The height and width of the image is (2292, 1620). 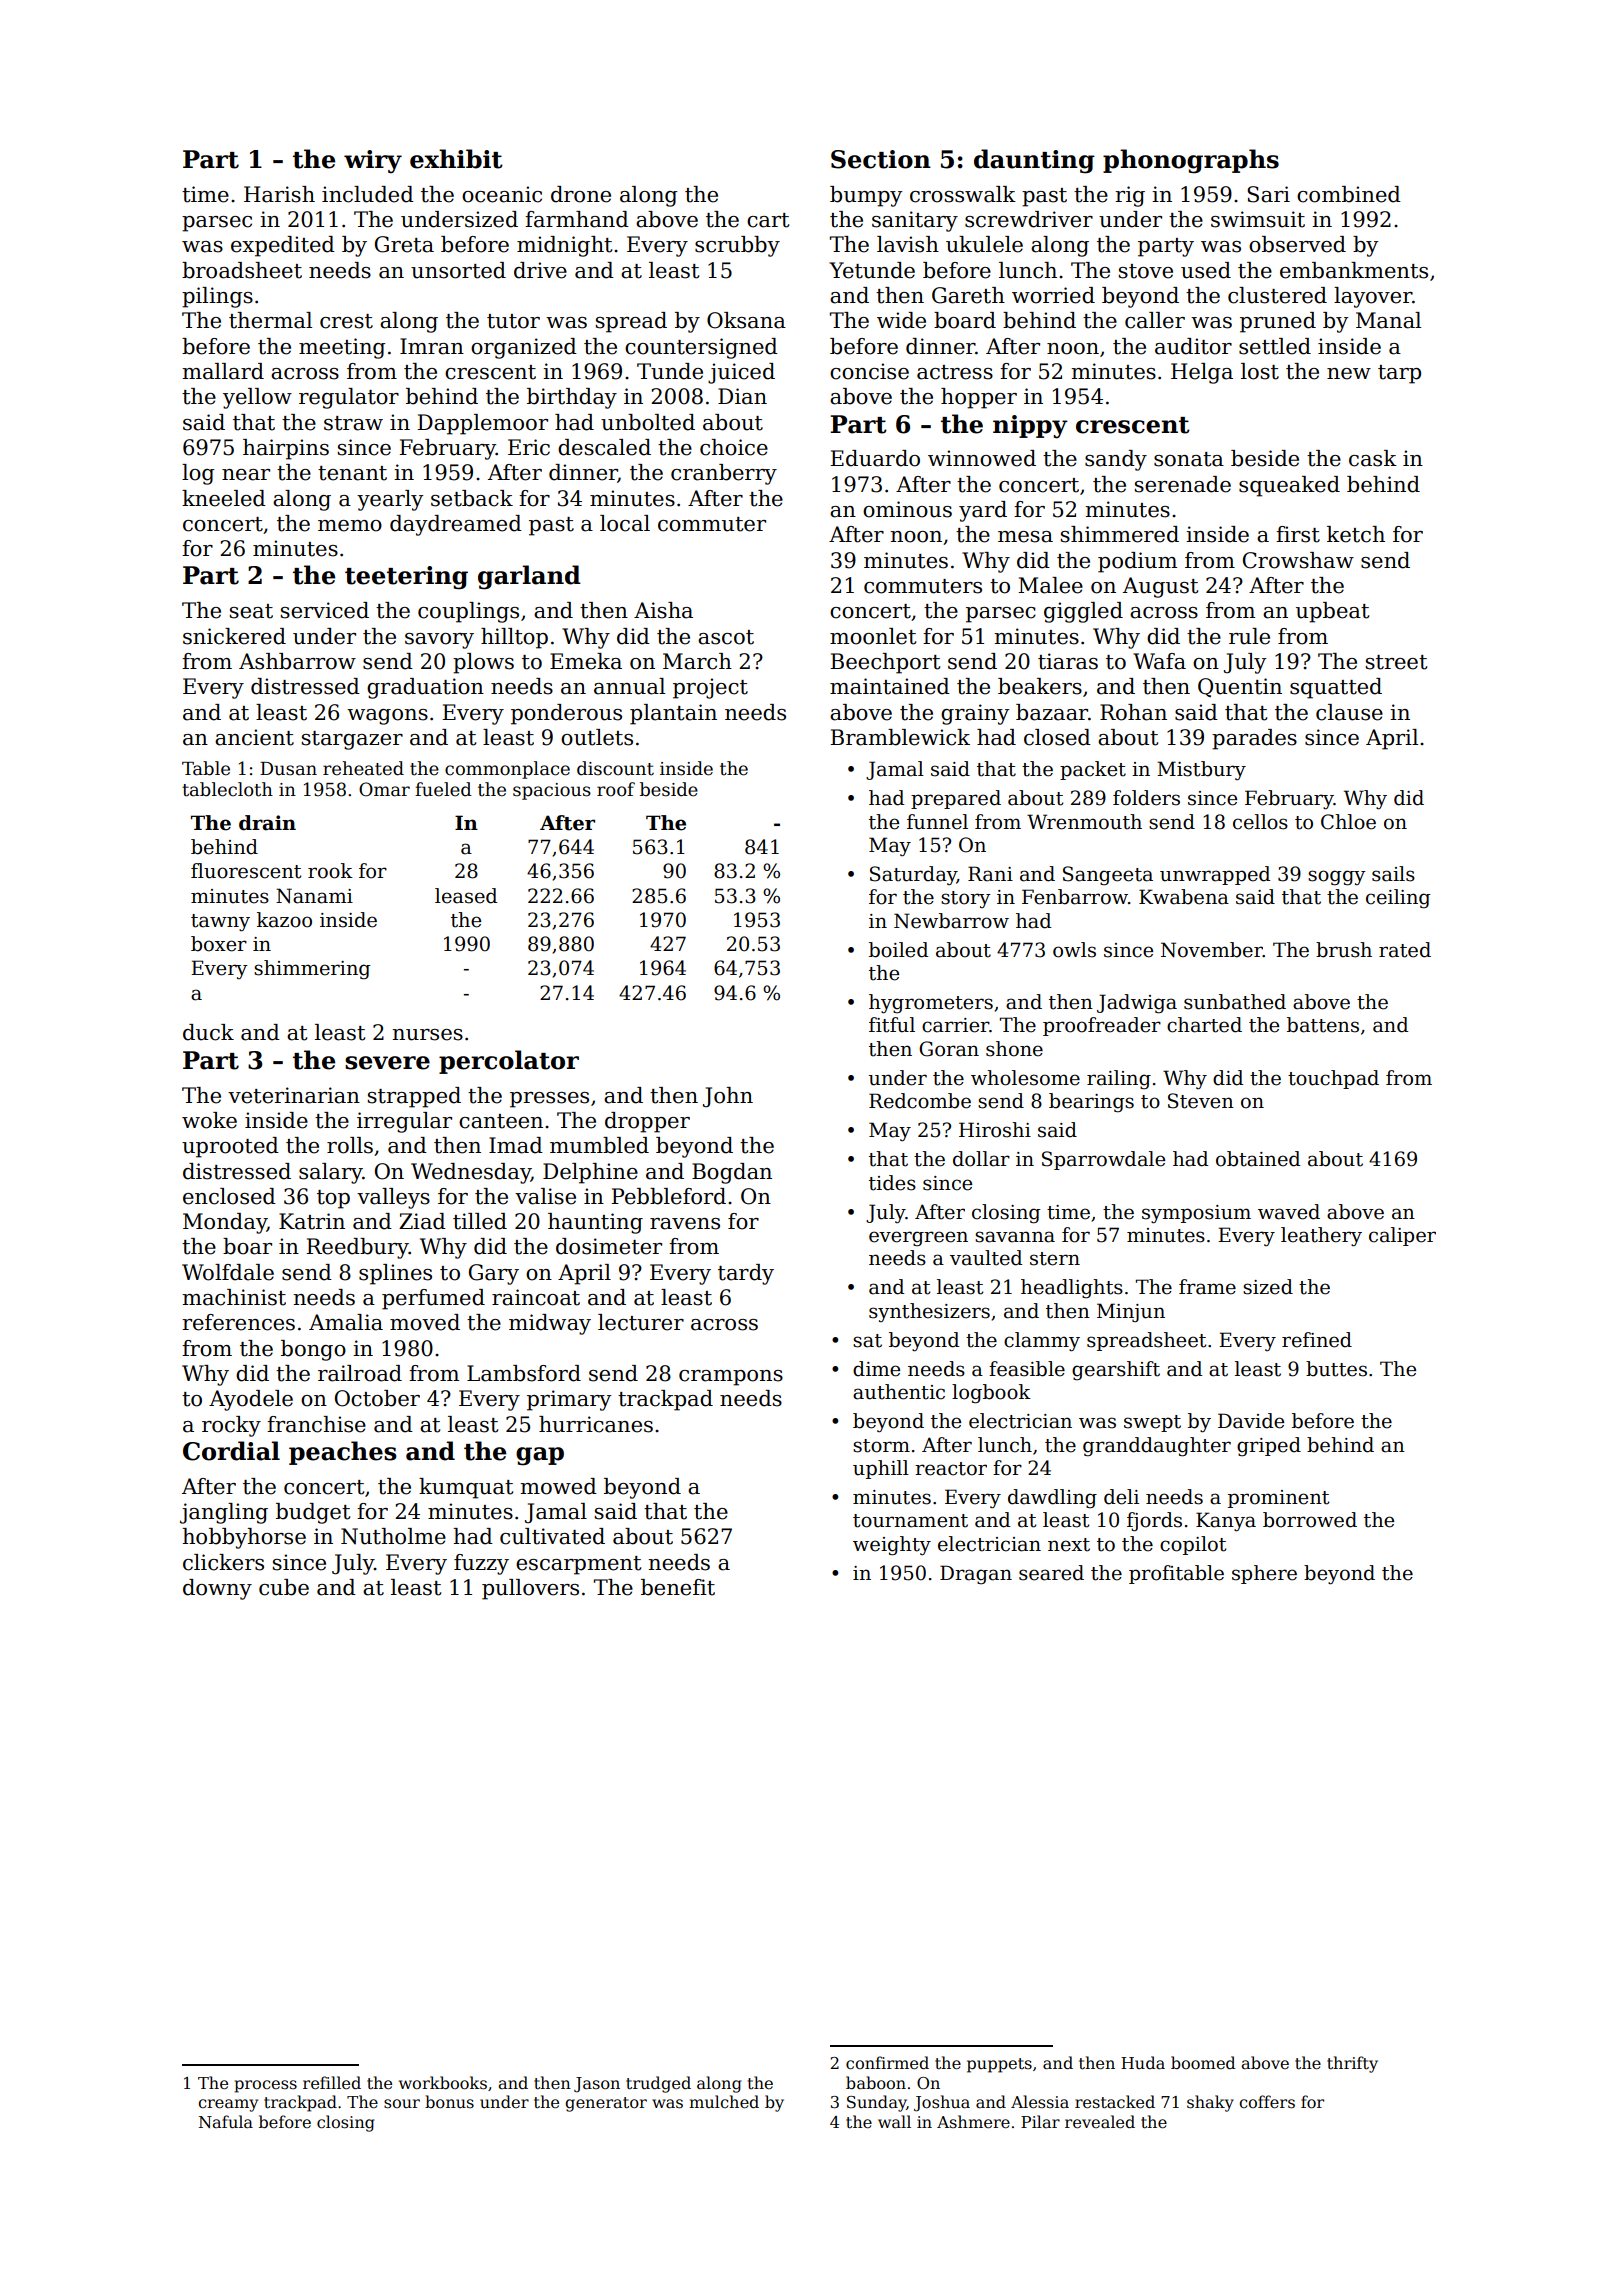 I want to click on seared, so click(x=1051, y=1573).
